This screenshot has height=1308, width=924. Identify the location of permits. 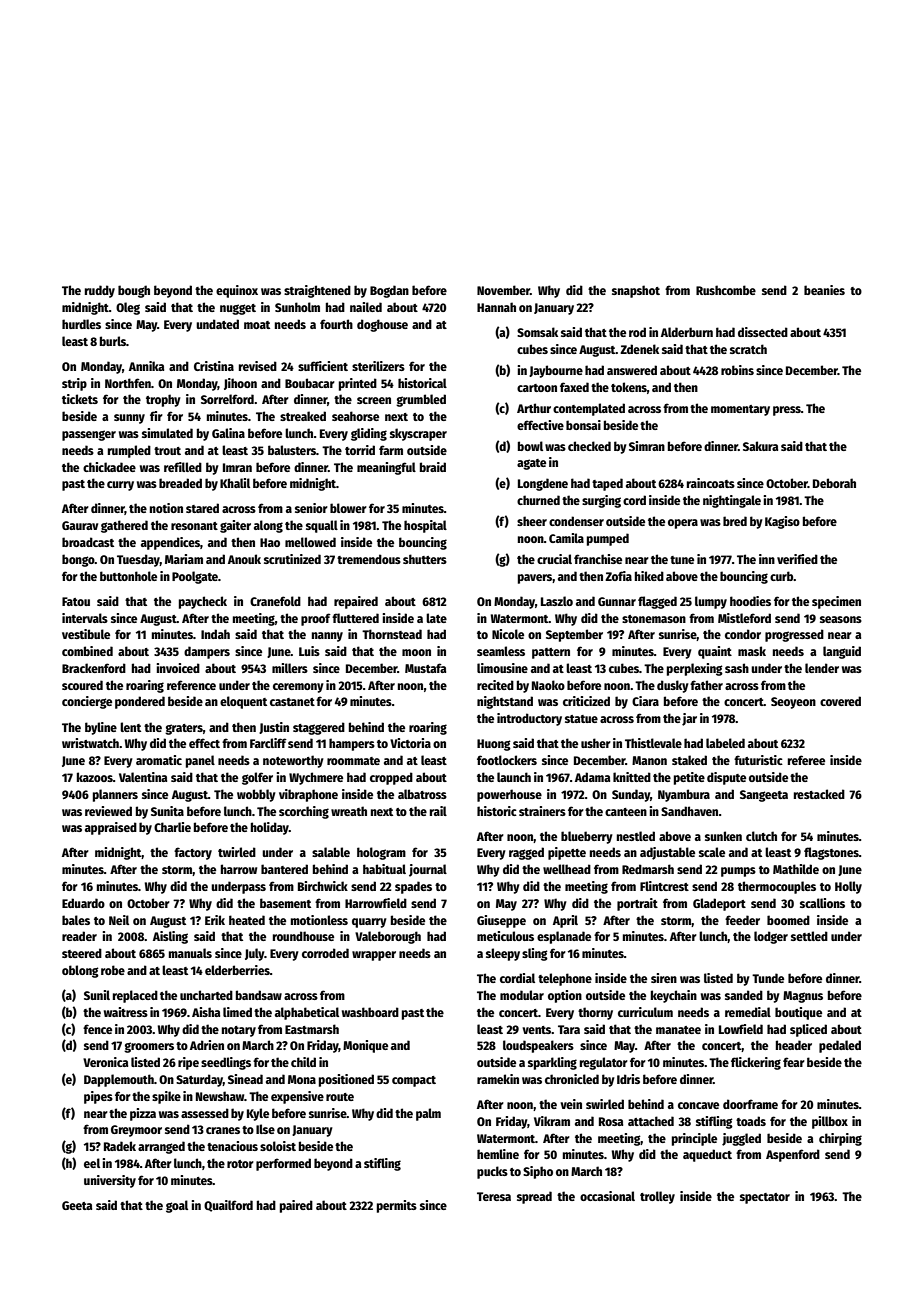
(397, 1206).
